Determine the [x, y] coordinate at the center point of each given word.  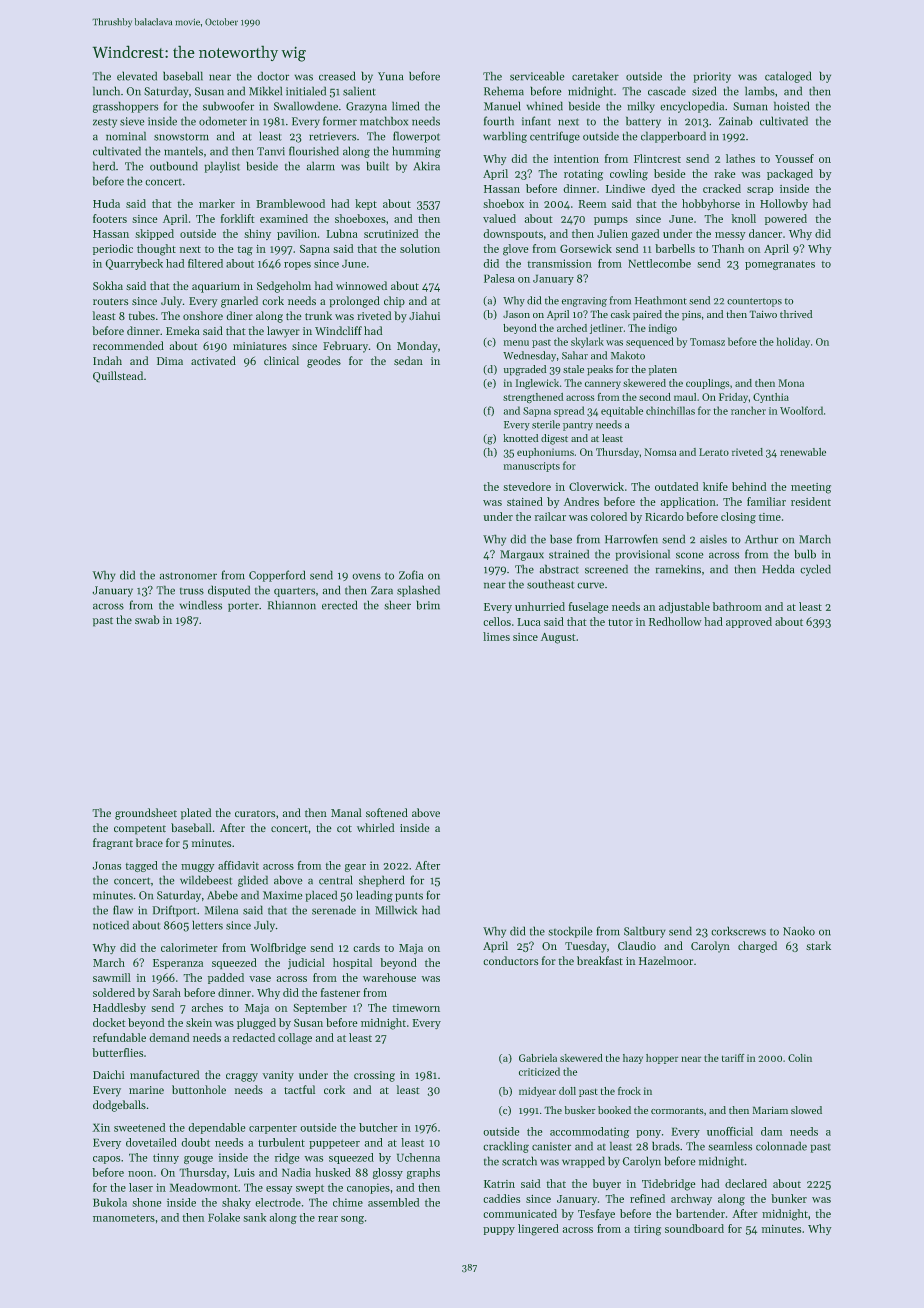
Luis [244, 1172]
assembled [394, 1202]
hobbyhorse [711, 205]
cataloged [788, 77]
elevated [137, 76]
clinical [281, 361]
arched [572, 328]
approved [749, 622]
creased [337, 76]
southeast [551, 584]
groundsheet [146, 814]
